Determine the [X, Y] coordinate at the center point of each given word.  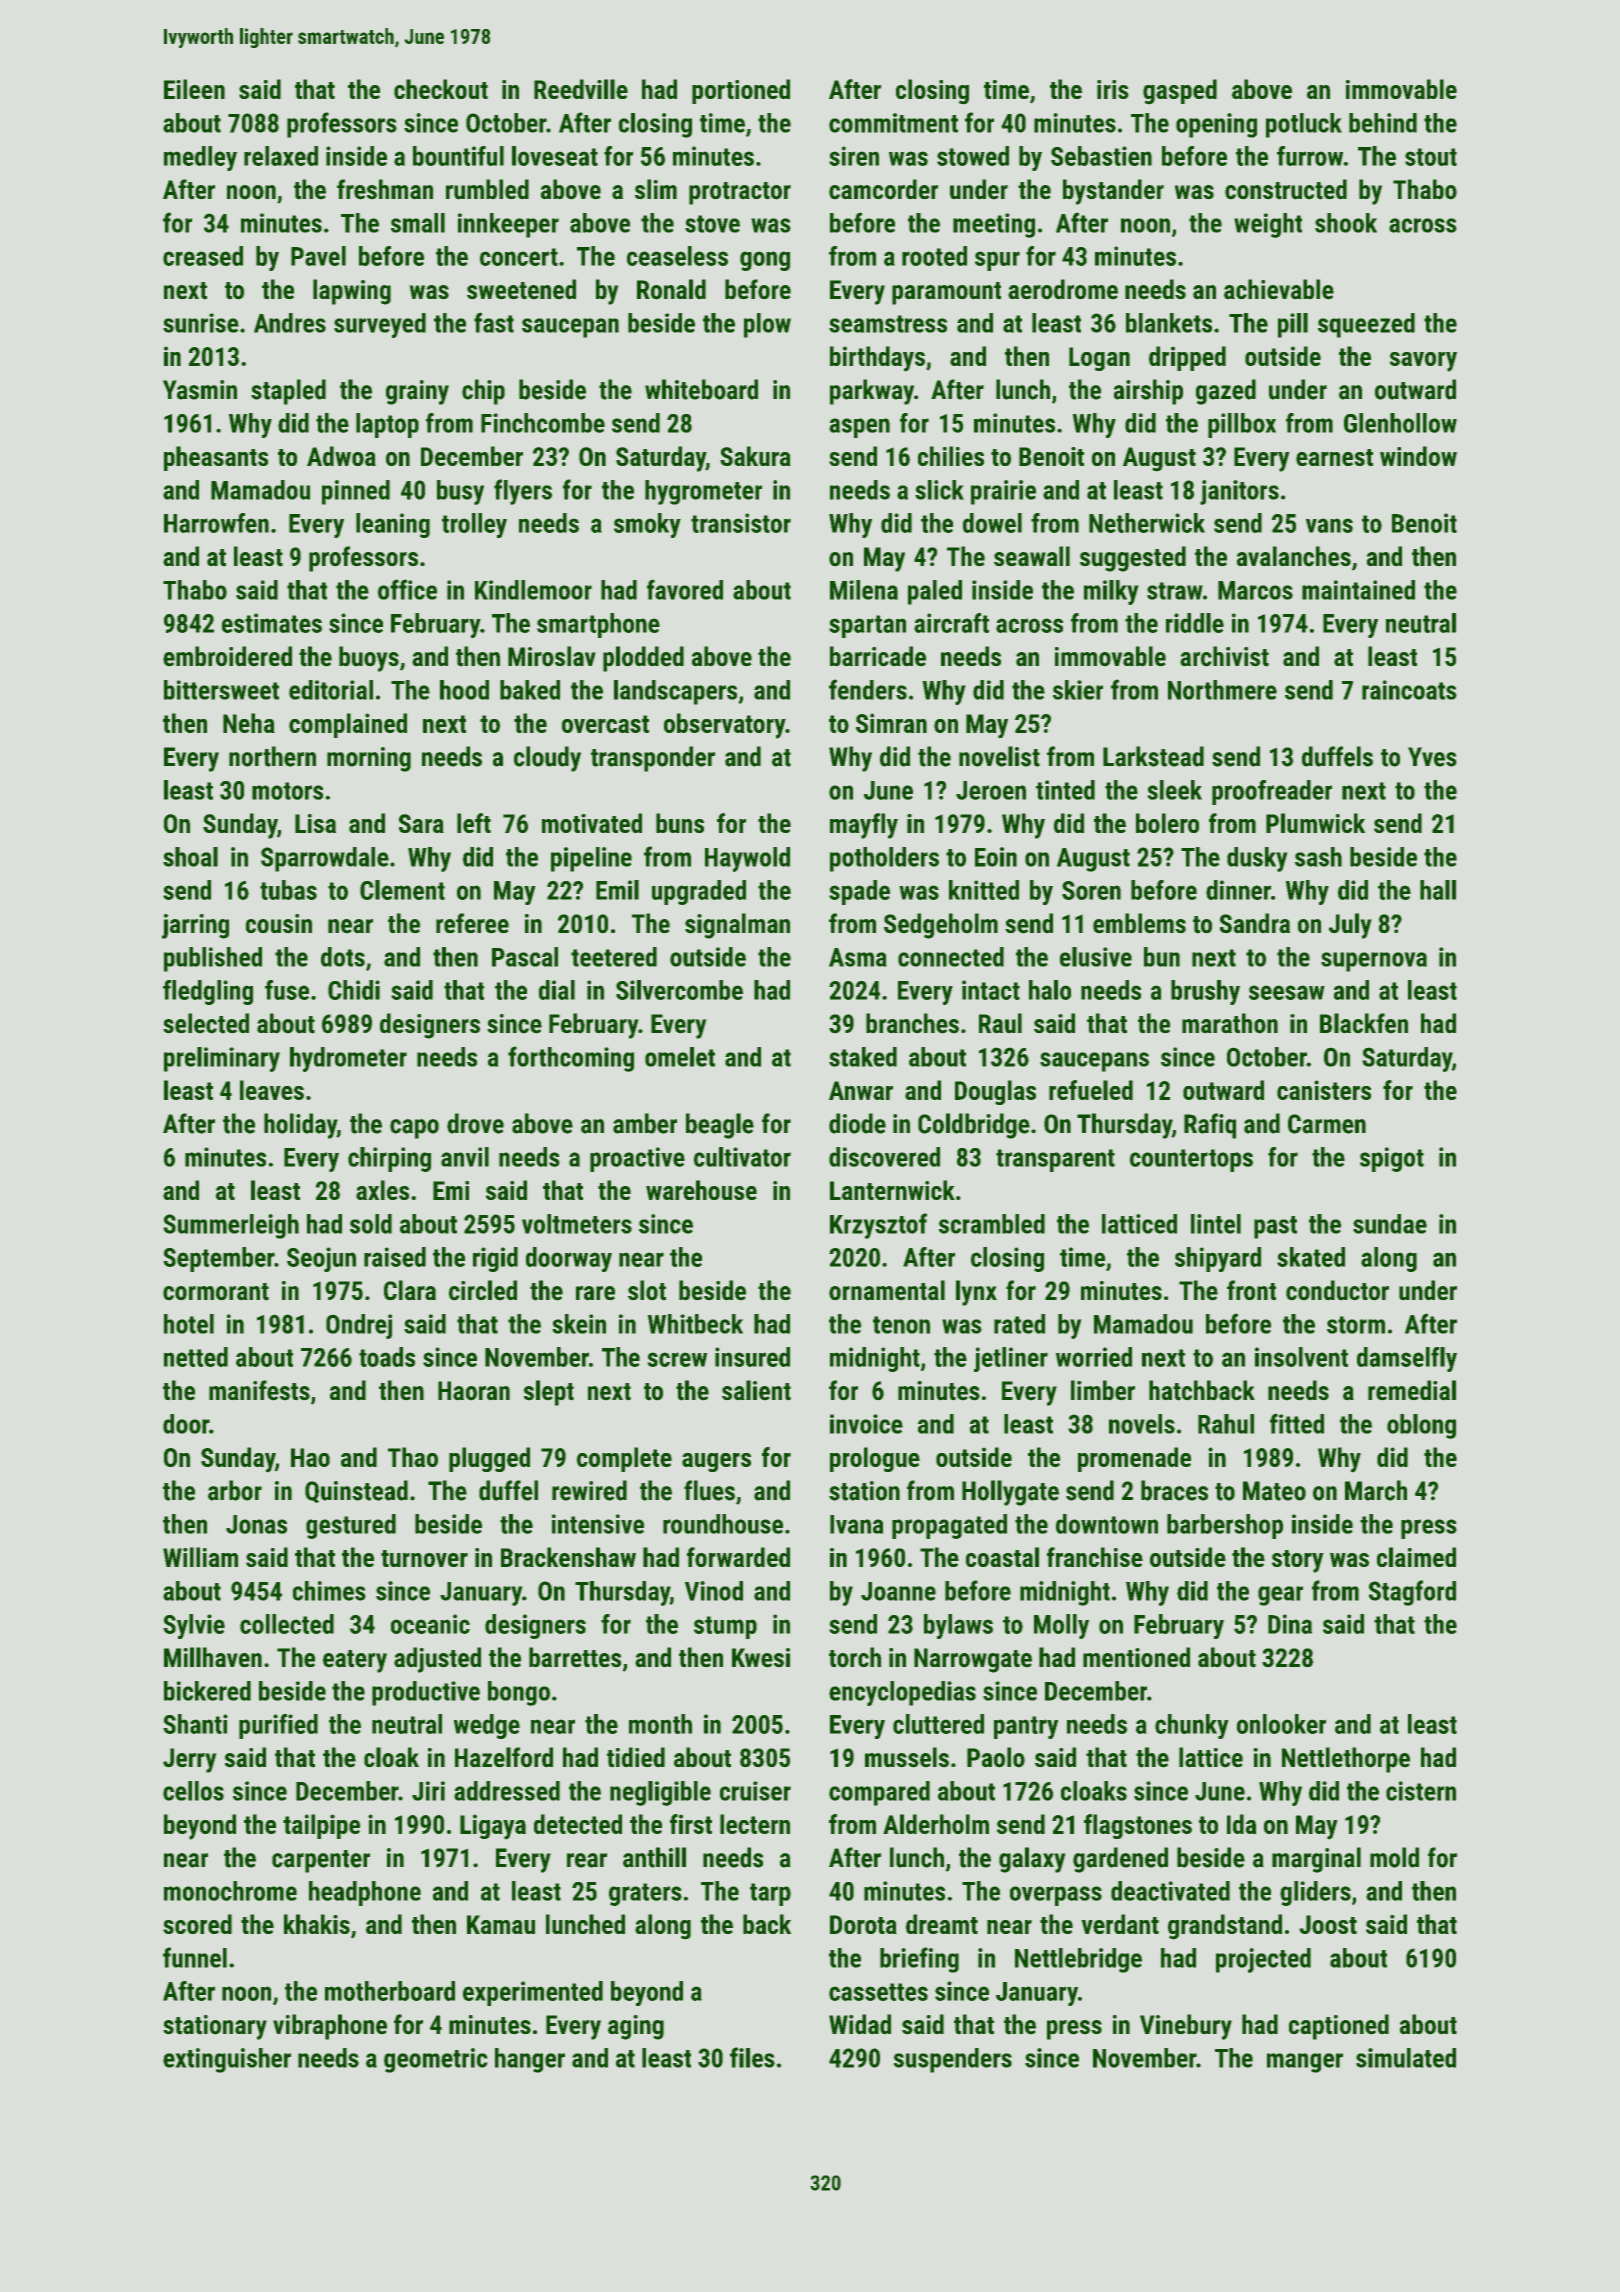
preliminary [222, 1059]
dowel [992, 523]
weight [1268, 225]
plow [767, 325]
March [1376, 1490]
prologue [875, 1459]
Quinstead [356, 1491]
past [1275, 1227]
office [407, 589]
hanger [530, 2060]
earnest [1334, 457]
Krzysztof [878, 1226]
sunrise [201, 323]
